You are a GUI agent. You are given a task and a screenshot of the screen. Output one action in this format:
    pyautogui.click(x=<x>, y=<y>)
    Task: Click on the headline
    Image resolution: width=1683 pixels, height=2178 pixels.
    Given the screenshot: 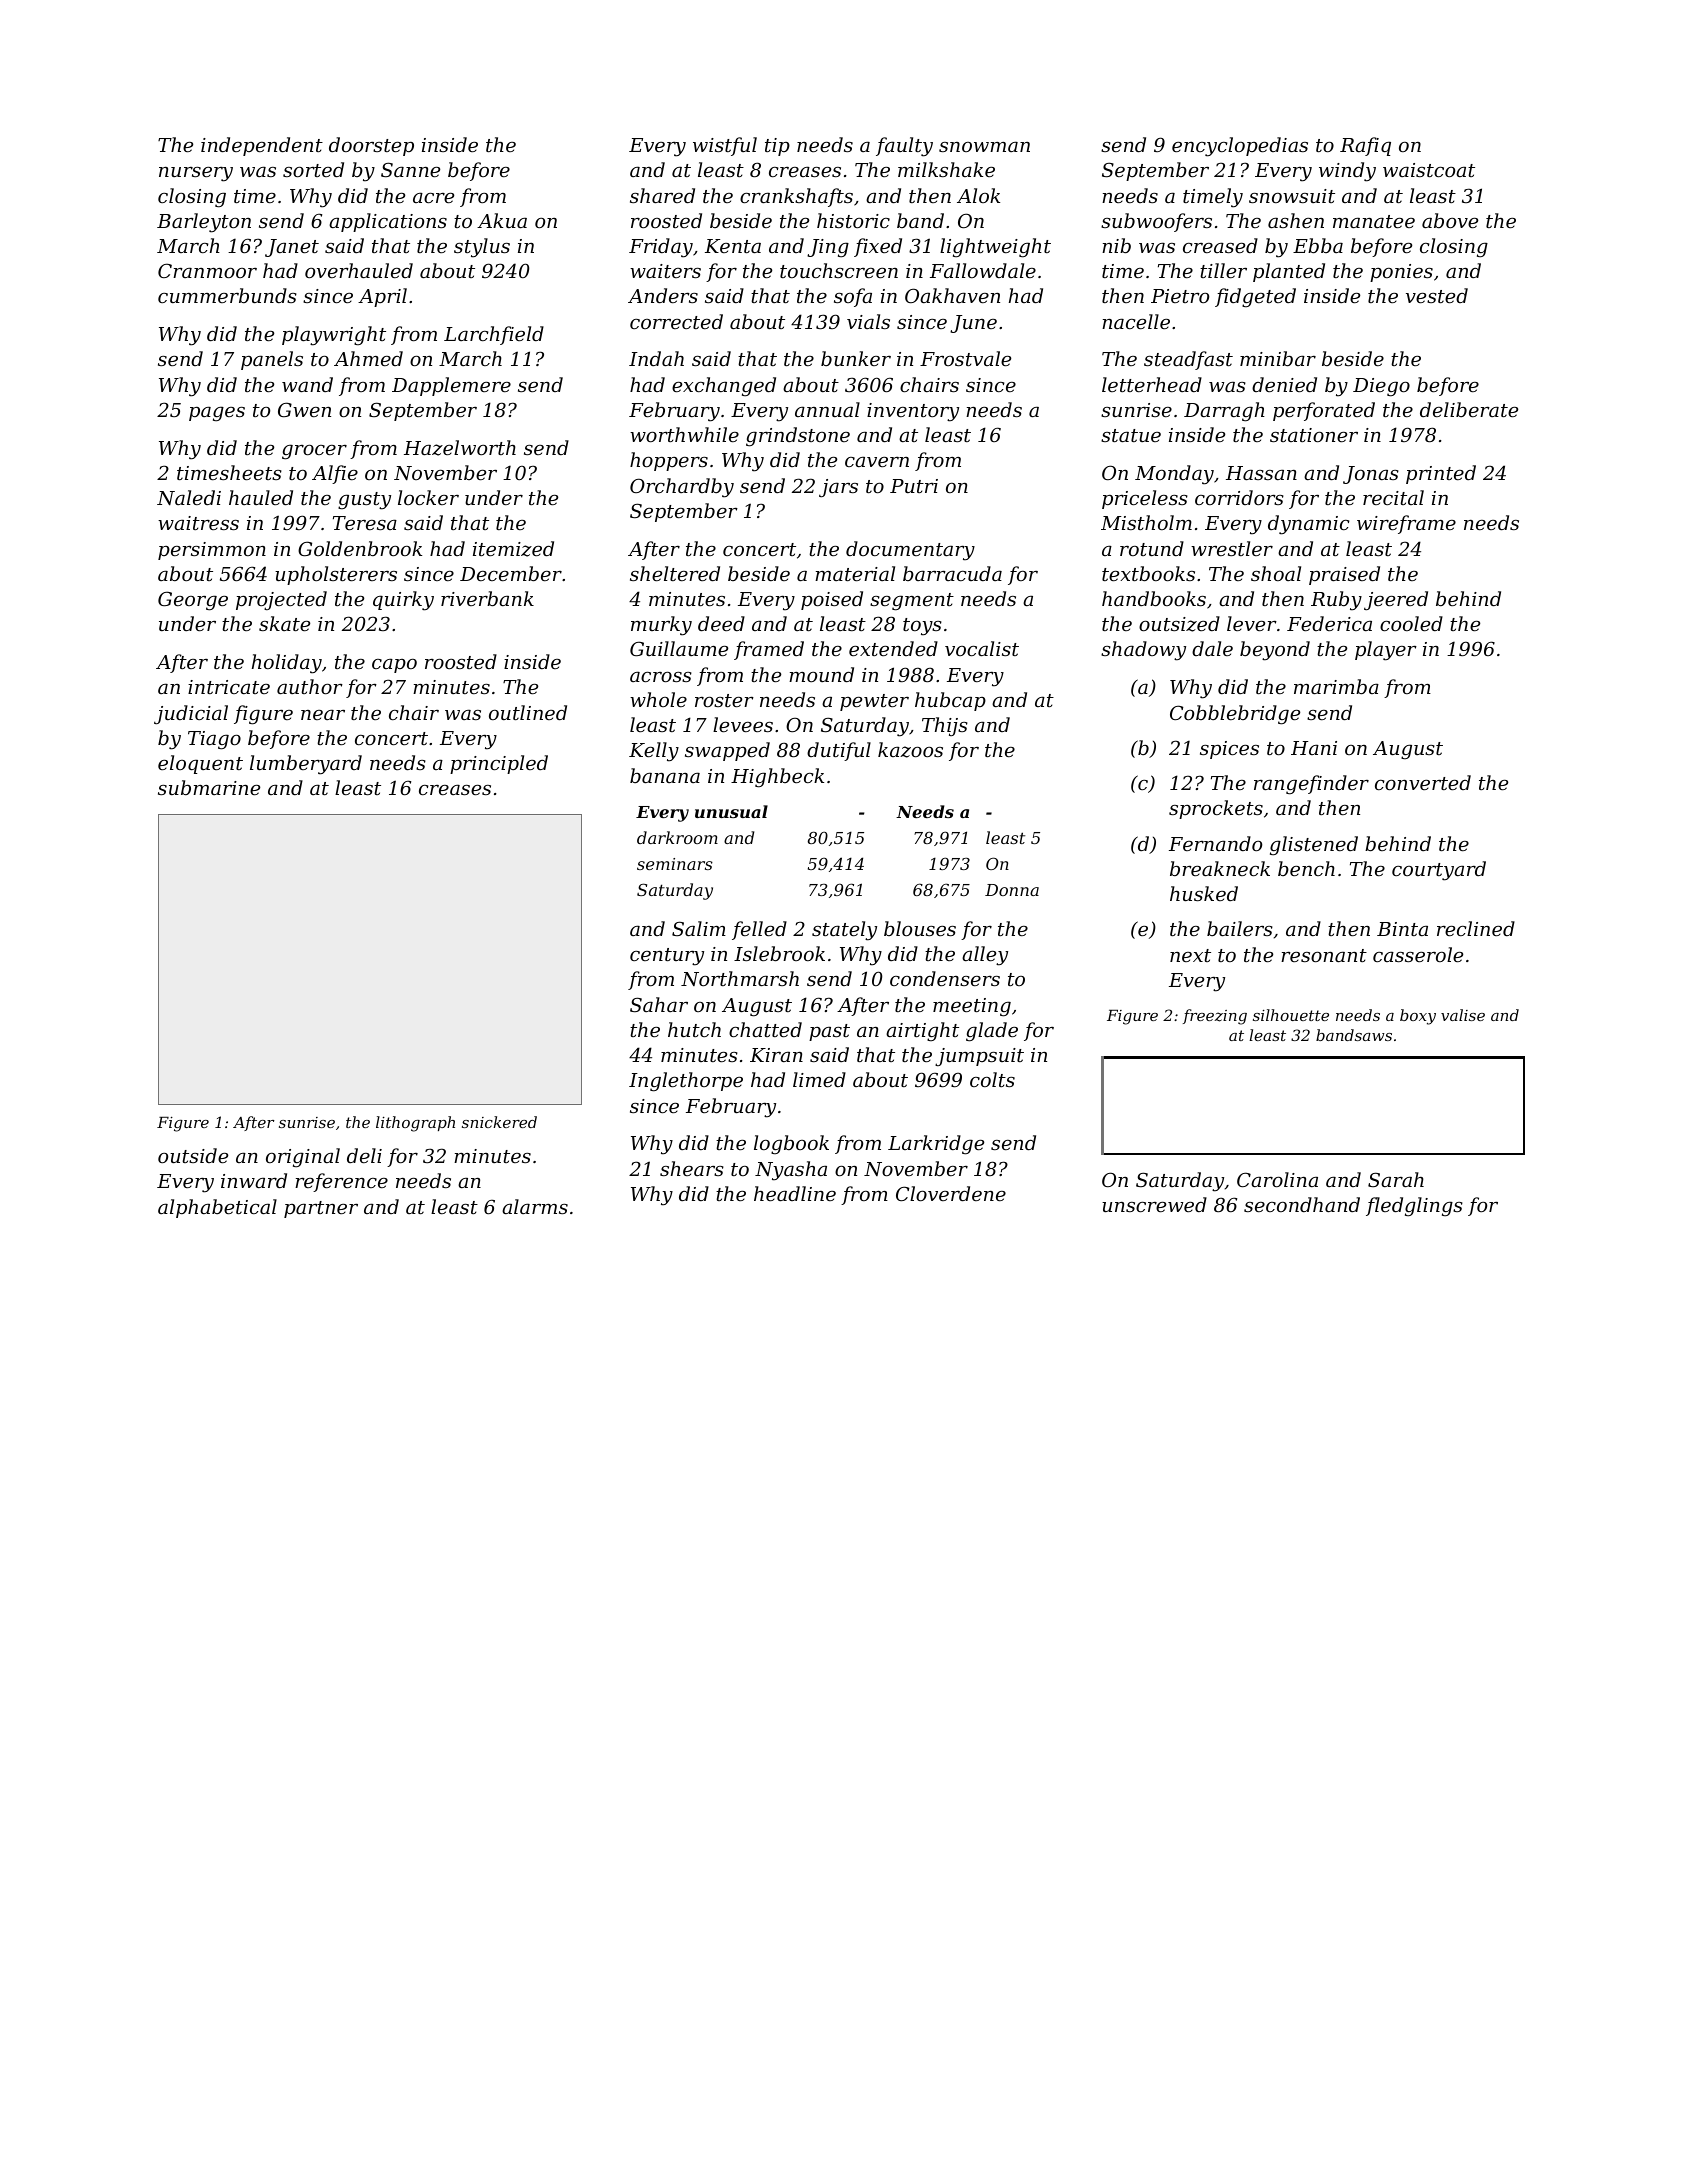 What is the action you would take?
    pyautogui.click(x=795, y=1193)
